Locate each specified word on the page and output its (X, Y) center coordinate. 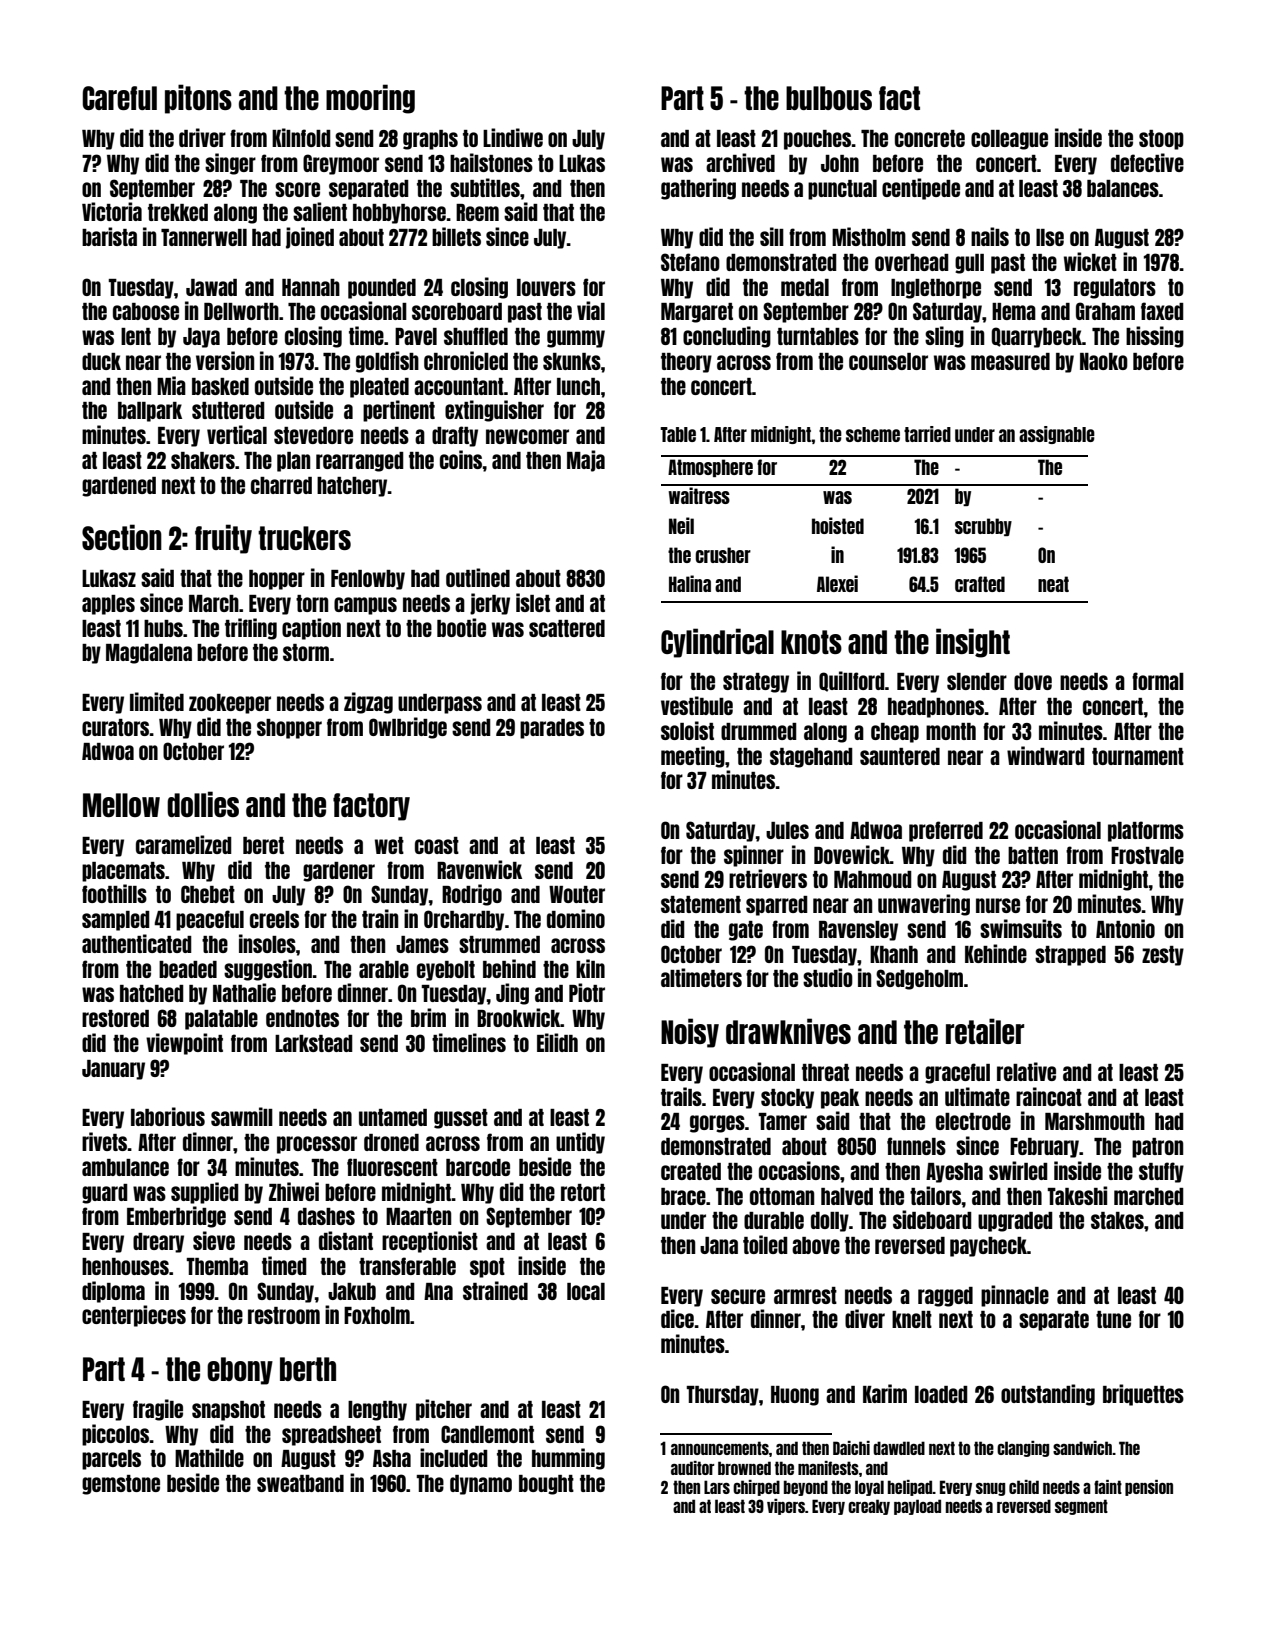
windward (1046, 755)
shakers (203, 460)
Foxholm (377, 1315)
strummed (499, 944)
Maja (586, 461)
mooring (370, 99)
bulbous (829, 98)
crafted (980, 584)
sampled (116, 921)
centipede (921, 189)
